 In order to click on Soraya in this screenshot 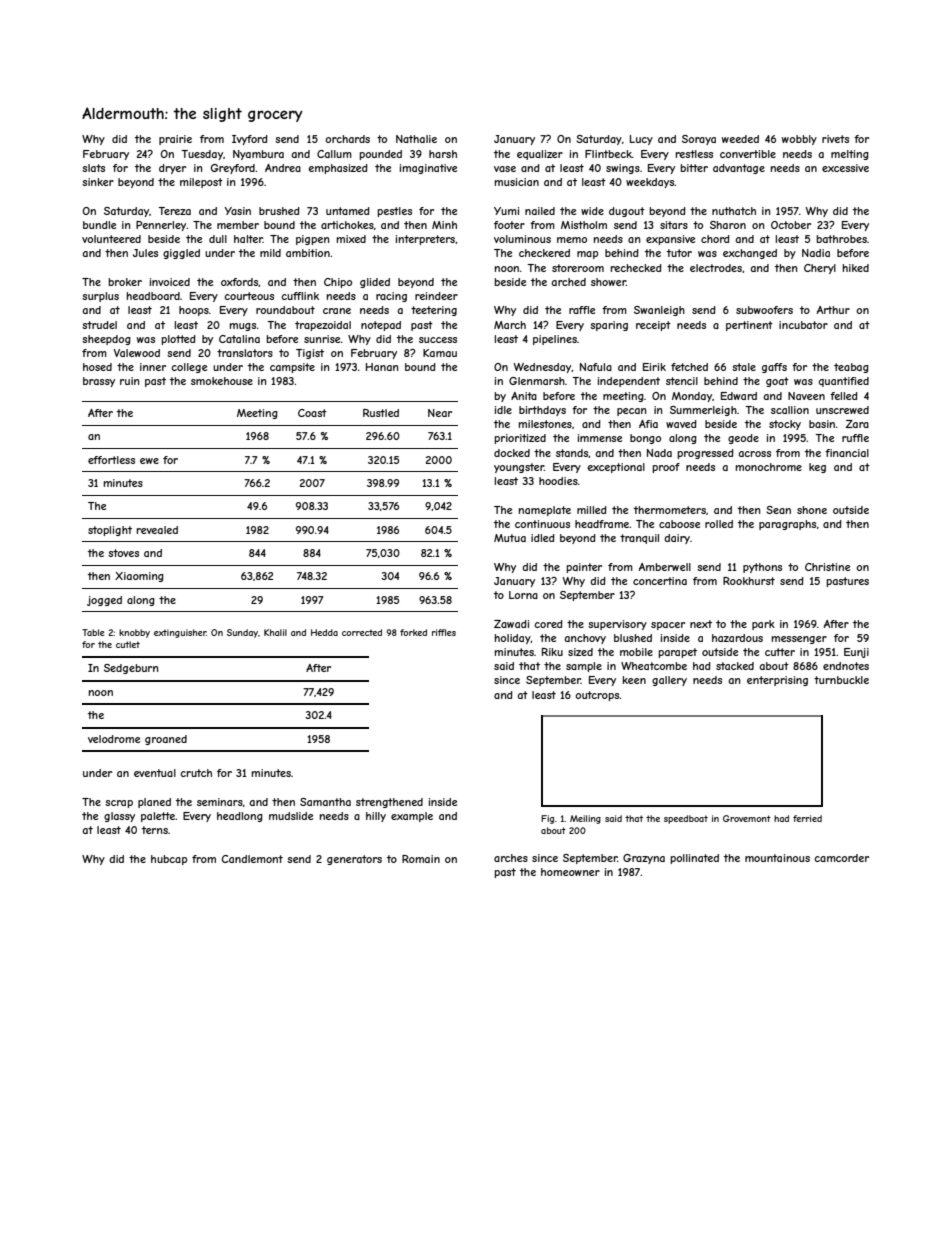, I will do `click(699, 140)`.
